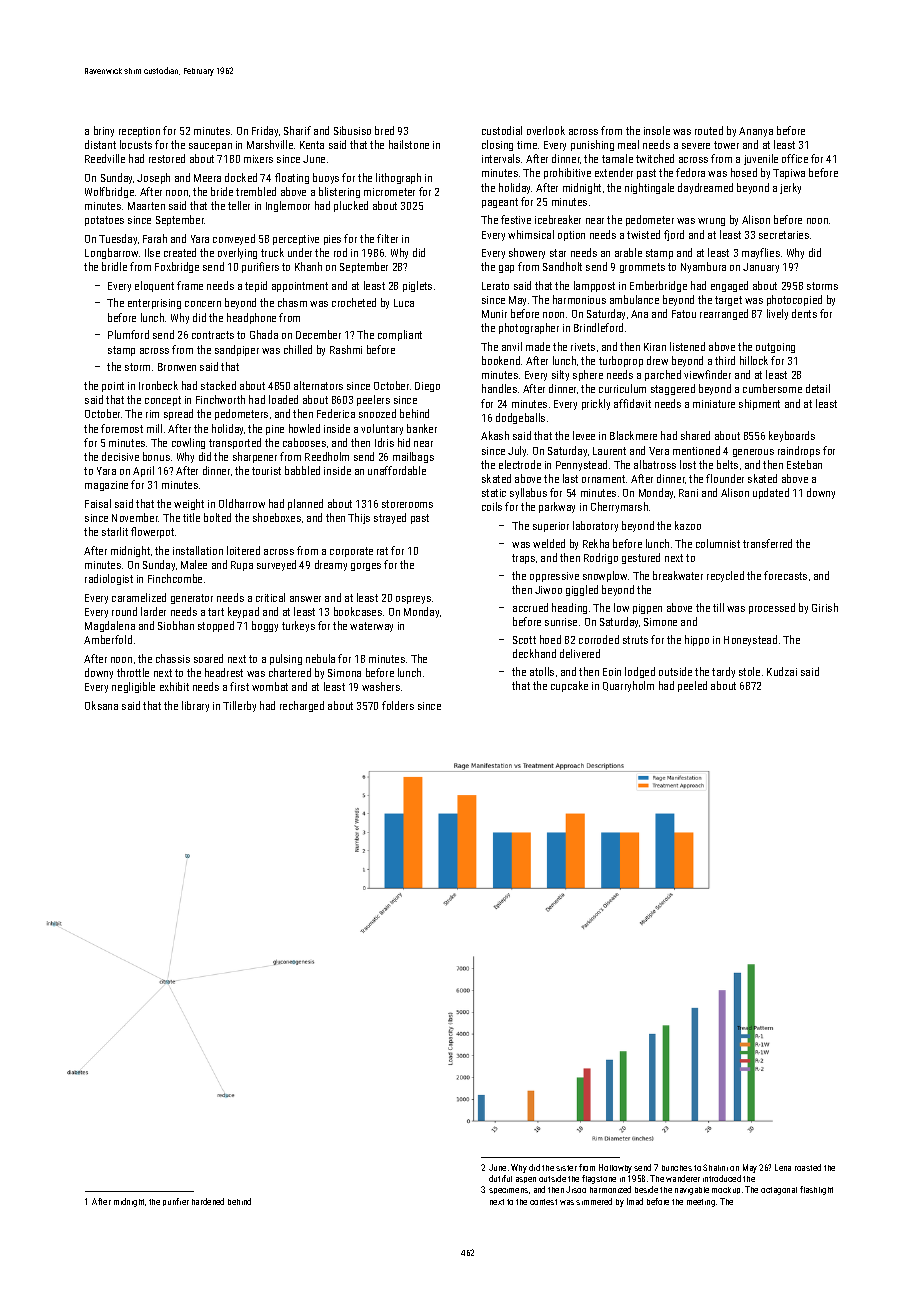  I want to click on raindrops, so click(799, 451).
